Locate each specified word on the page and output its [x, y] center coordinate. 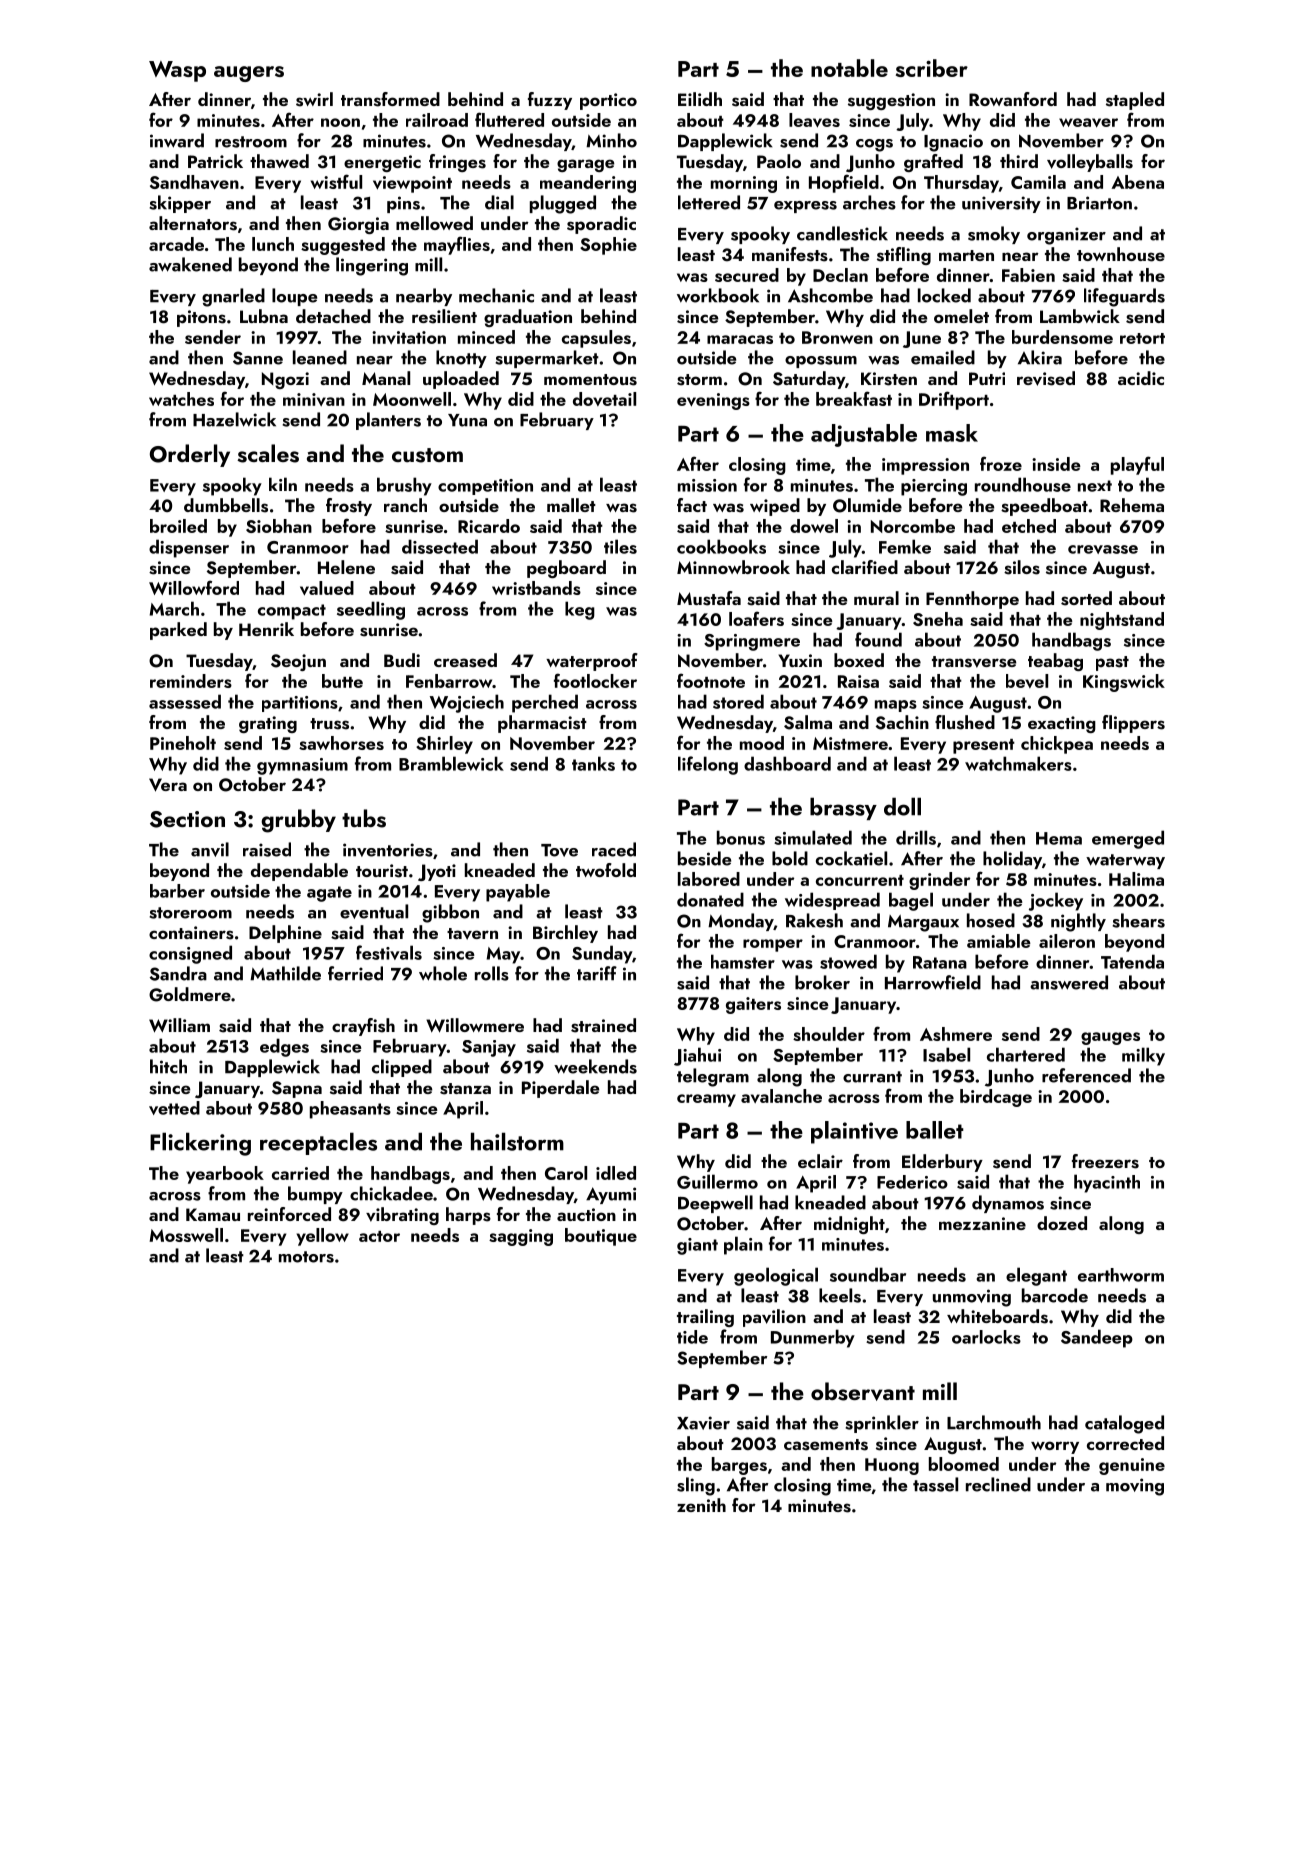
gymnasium [302, 766]
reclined [998, 1484]
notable [849, 68]
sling [696, 1486]
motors [306, 1257]
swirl [314, 99]
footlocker [595, 680]
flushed [965, 722]
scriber [932, 68]
